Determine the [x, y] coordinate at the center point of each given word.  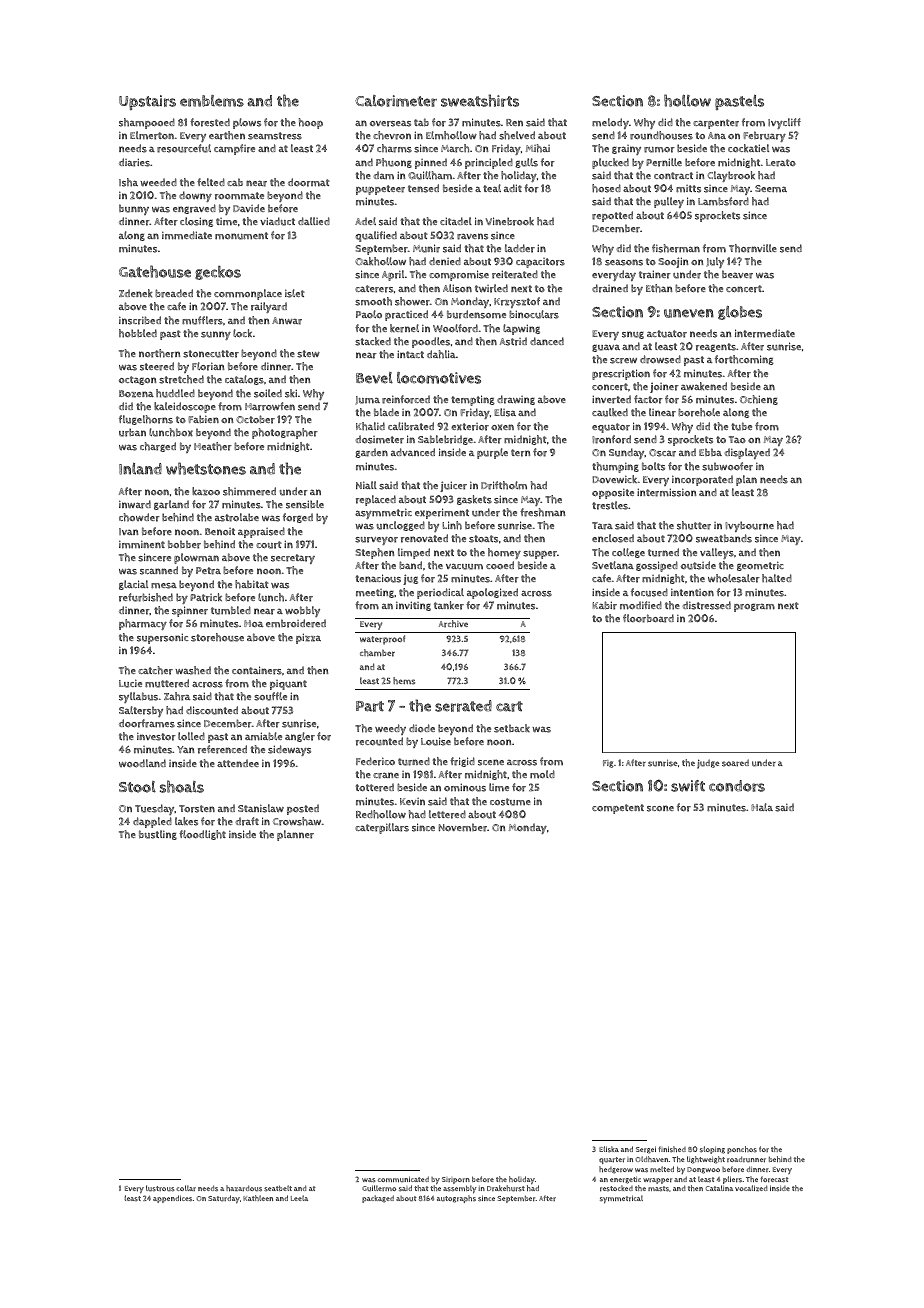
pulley [669, 202]
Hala [762, 807]
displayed [747, 453]
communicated [403, 1179]
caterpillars [382, 828]
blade [386, 412]
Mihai [538, 148]
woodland [142, 763]
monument [241, 236]
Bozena [136, 394]
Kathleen [258, 1198]
